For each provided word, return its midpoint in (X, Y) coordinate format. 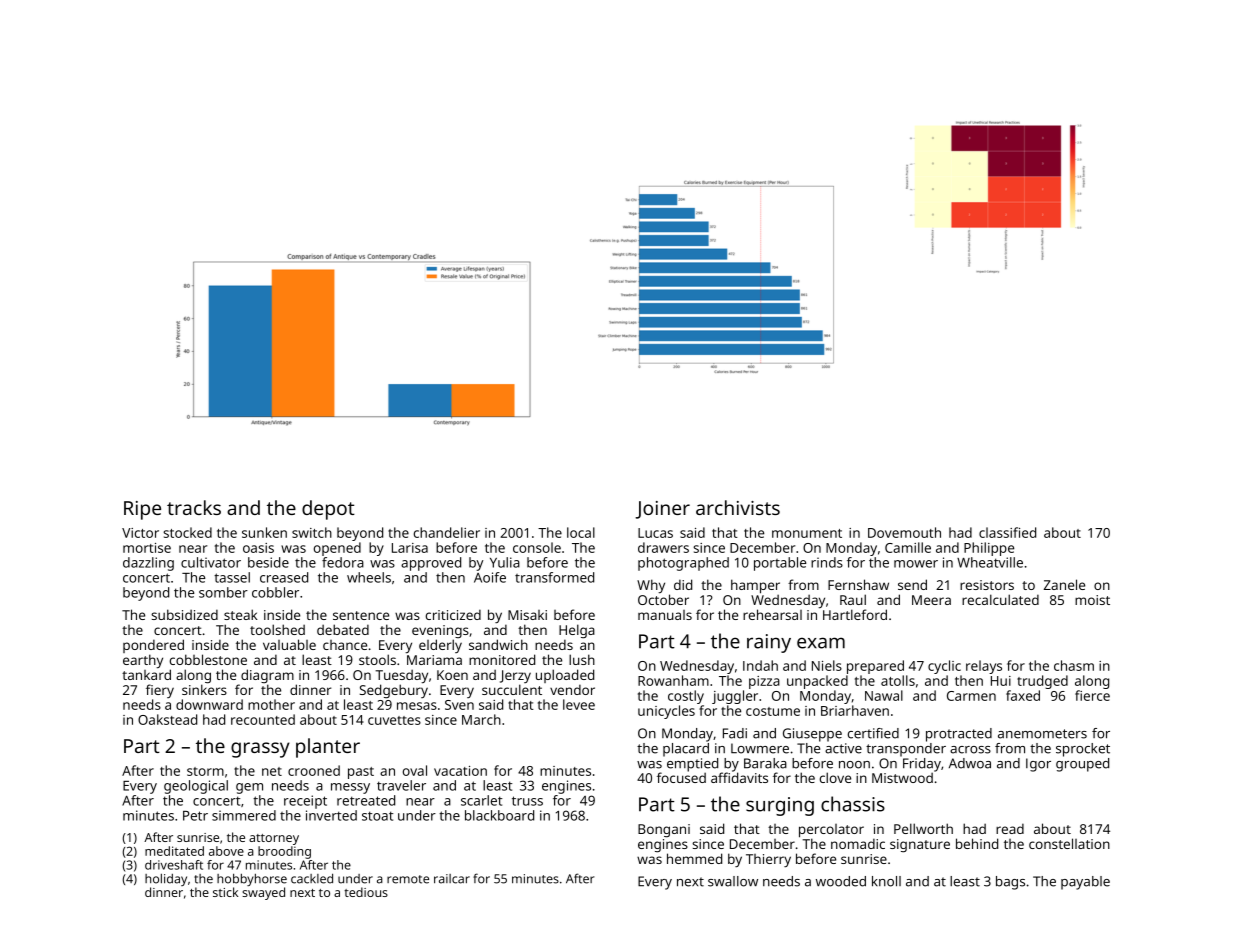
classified (1007, 532)
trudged (1042, 682)
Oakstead (167, 719)
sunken (264, 532)
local (581, 532)
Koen (452, 675)
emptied (692, 765)
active (843, 748)
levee (579, 704)
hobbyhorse (252, 880)
